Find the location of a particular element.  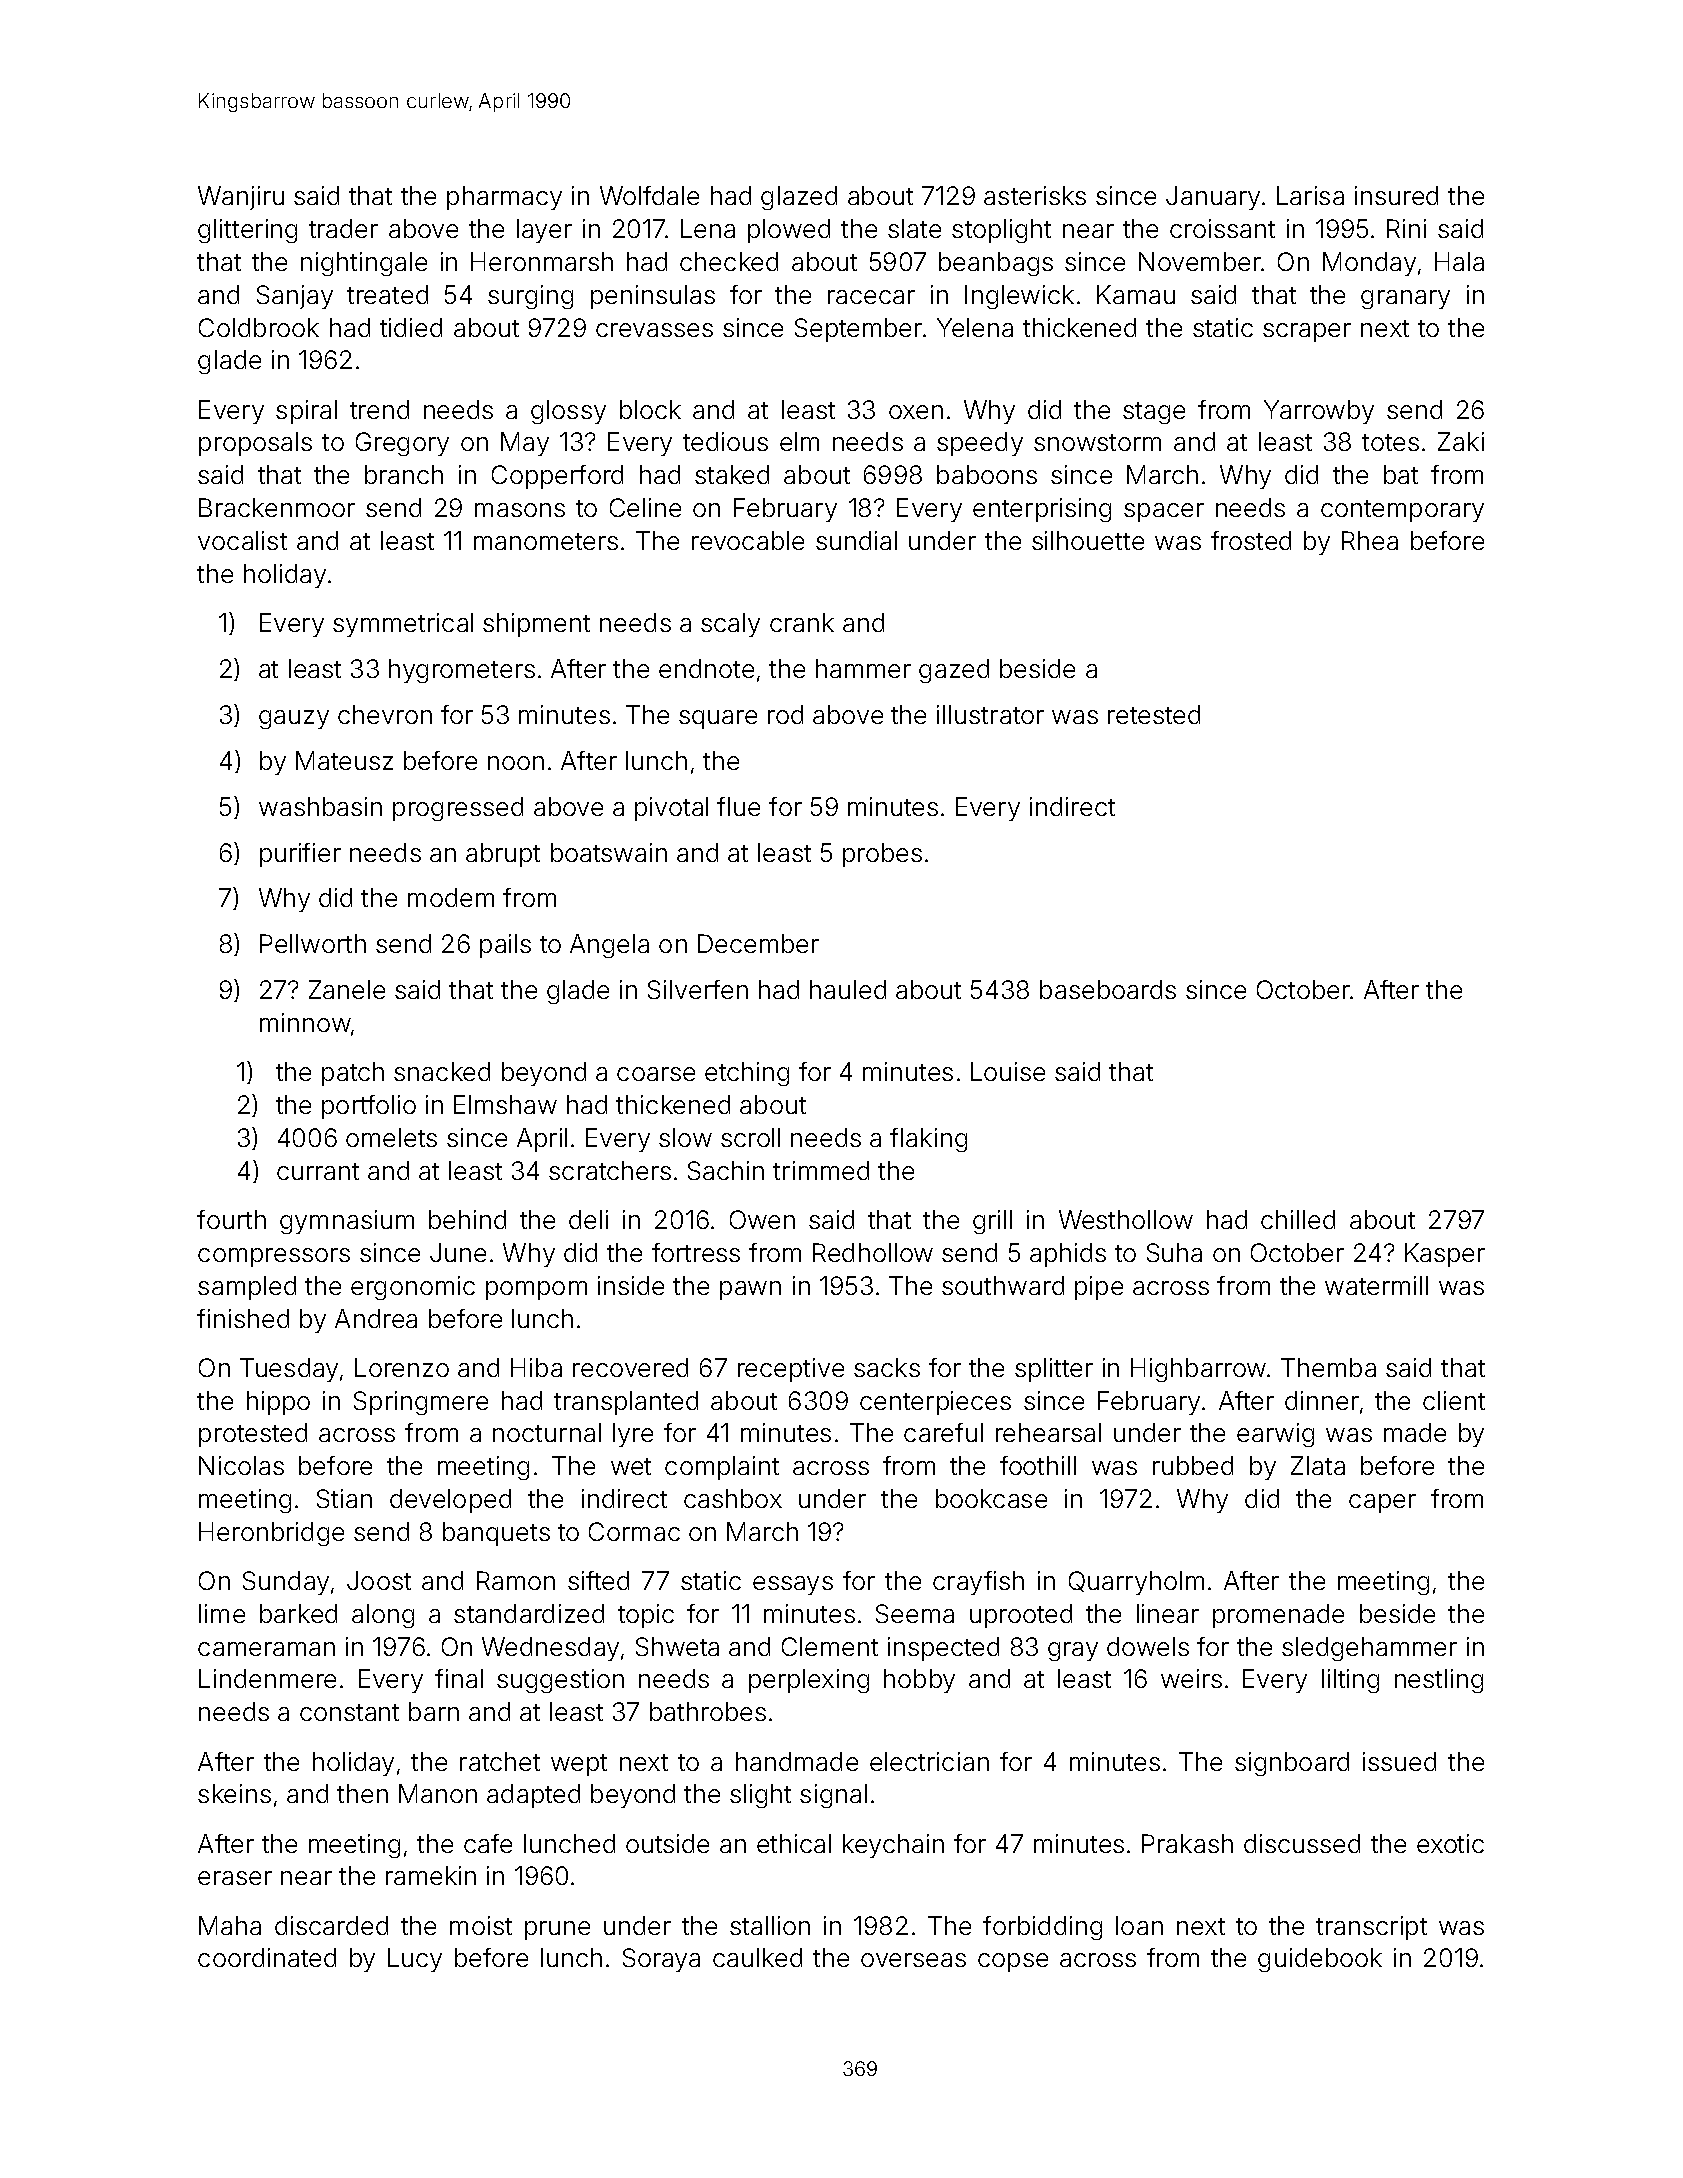

croissant is located at coordinates (1222, 228).
